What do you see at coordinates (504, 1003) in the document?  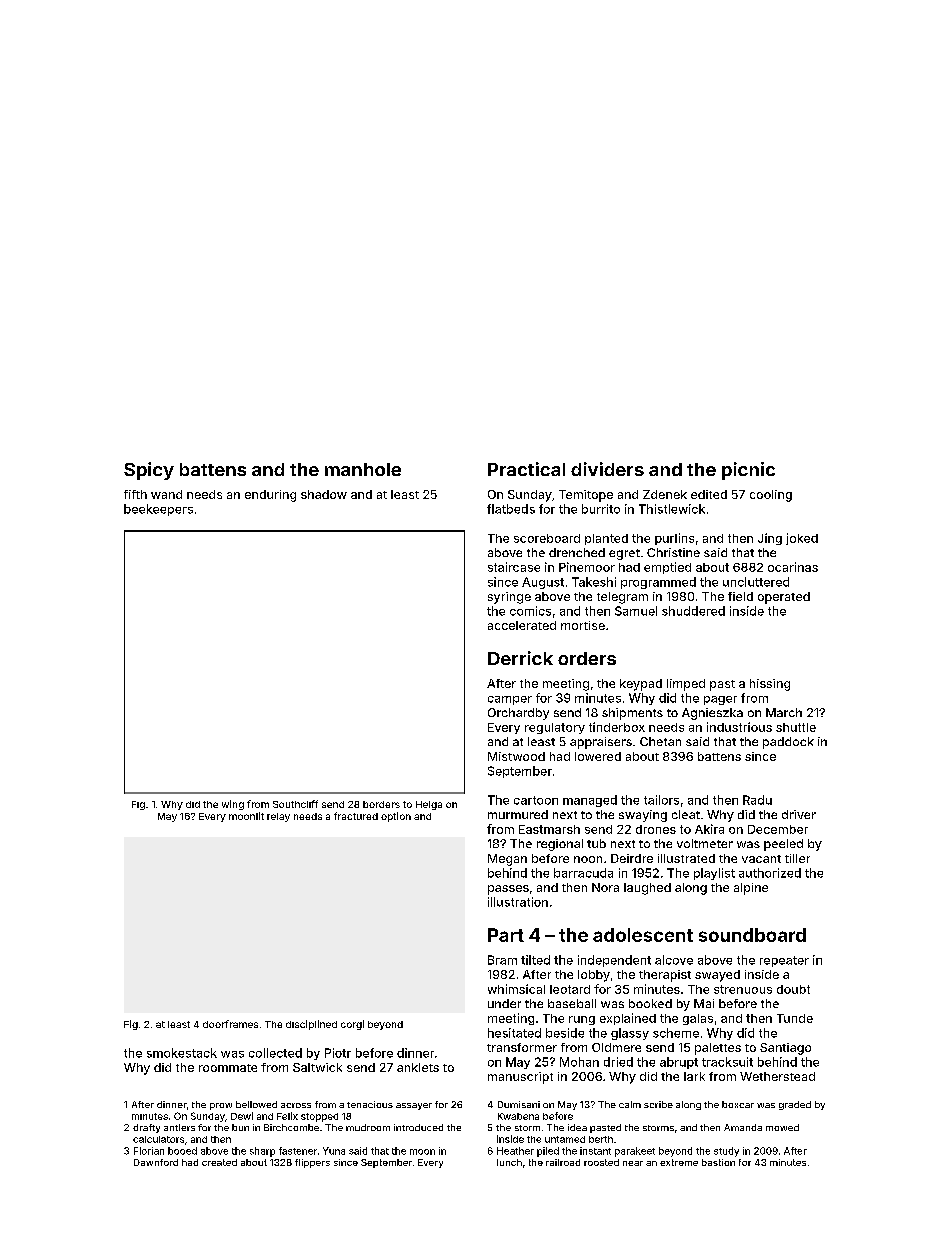 I see `under` at bounding box center [504, 1003].
